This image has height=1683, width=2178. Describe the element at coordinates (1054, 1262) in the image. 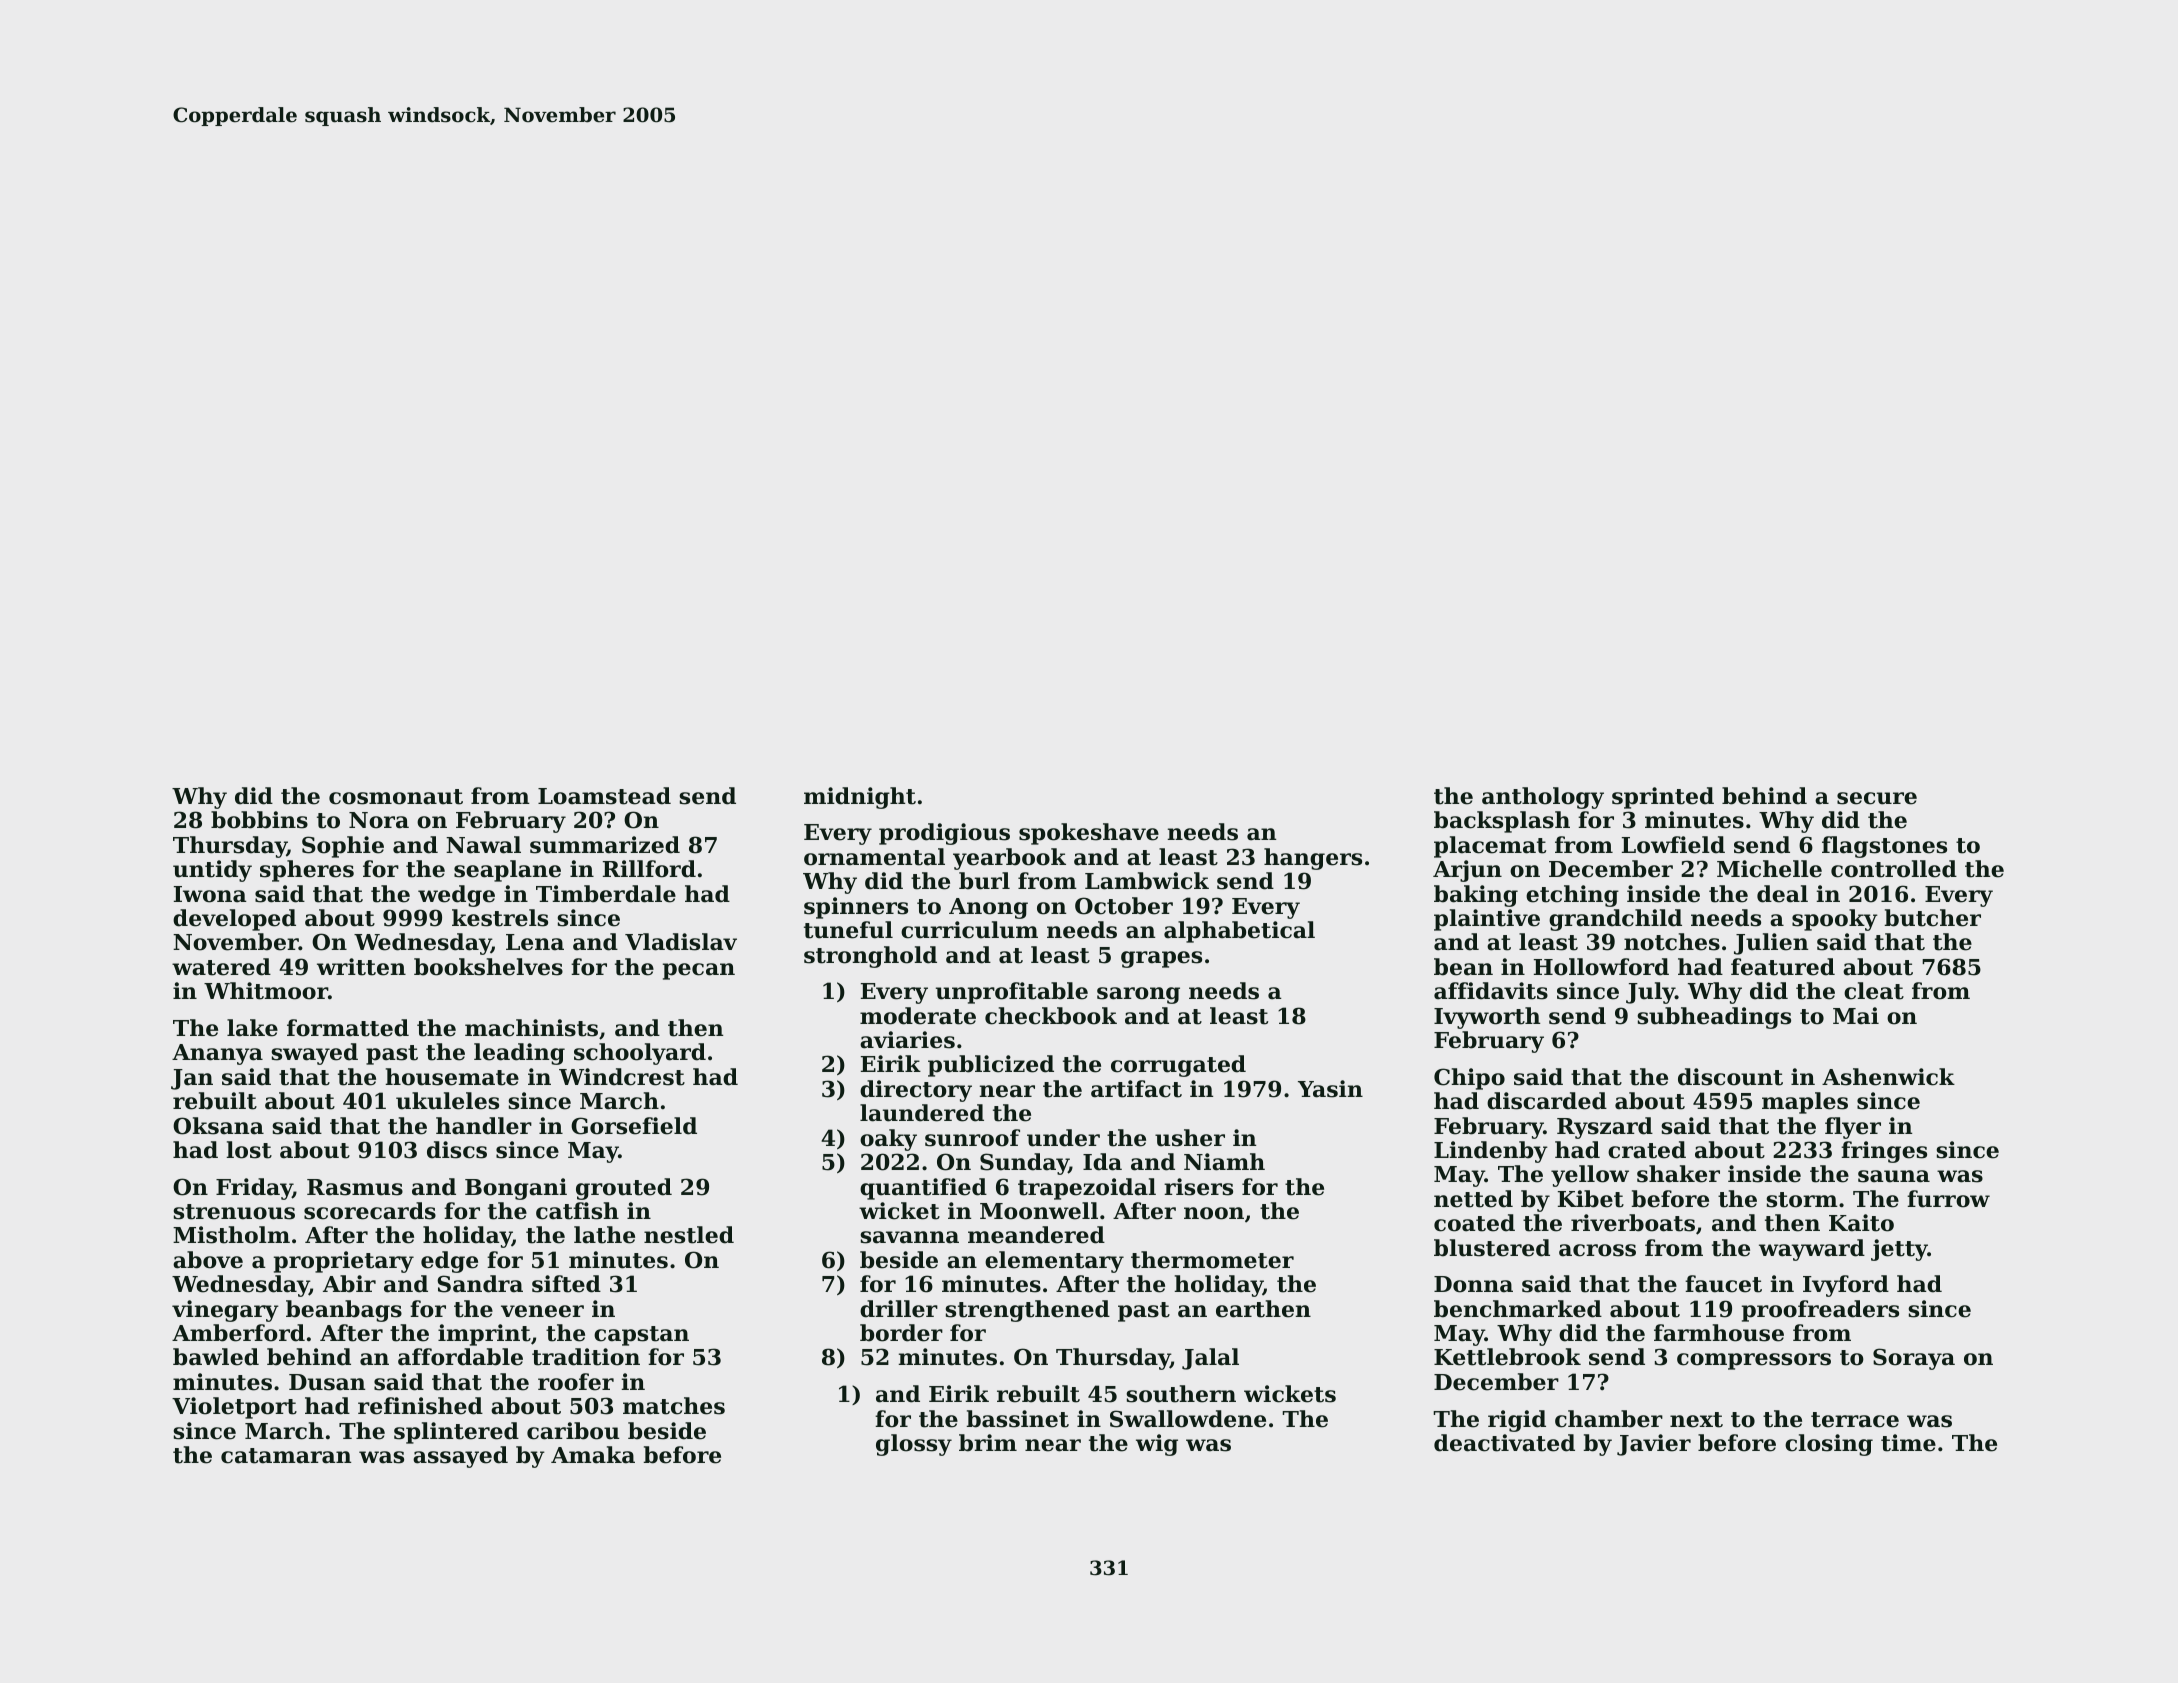

I see `elementary` at that location.
